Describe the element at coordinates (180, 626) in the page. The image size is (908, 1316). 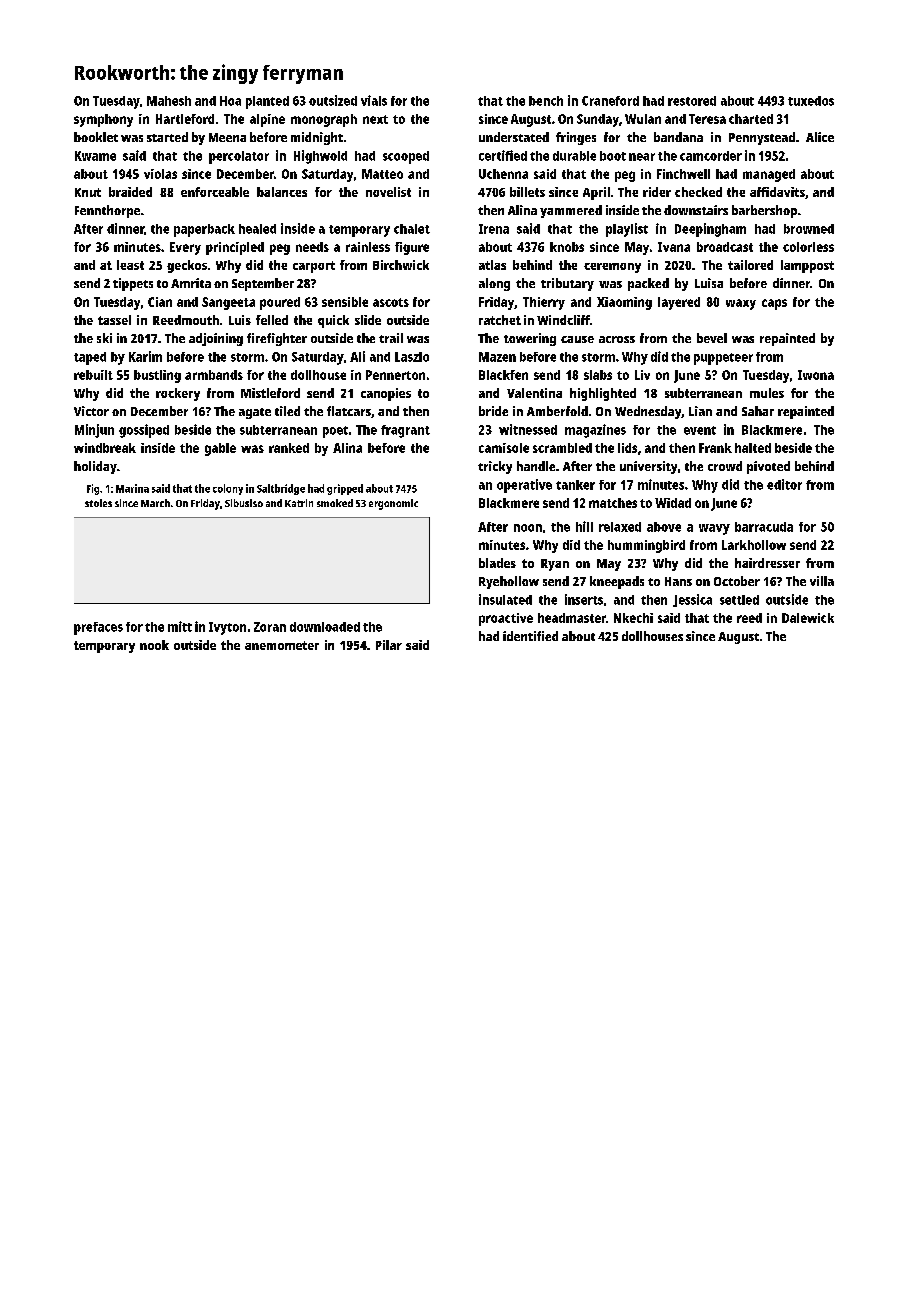
I see `mitt` at that location.
